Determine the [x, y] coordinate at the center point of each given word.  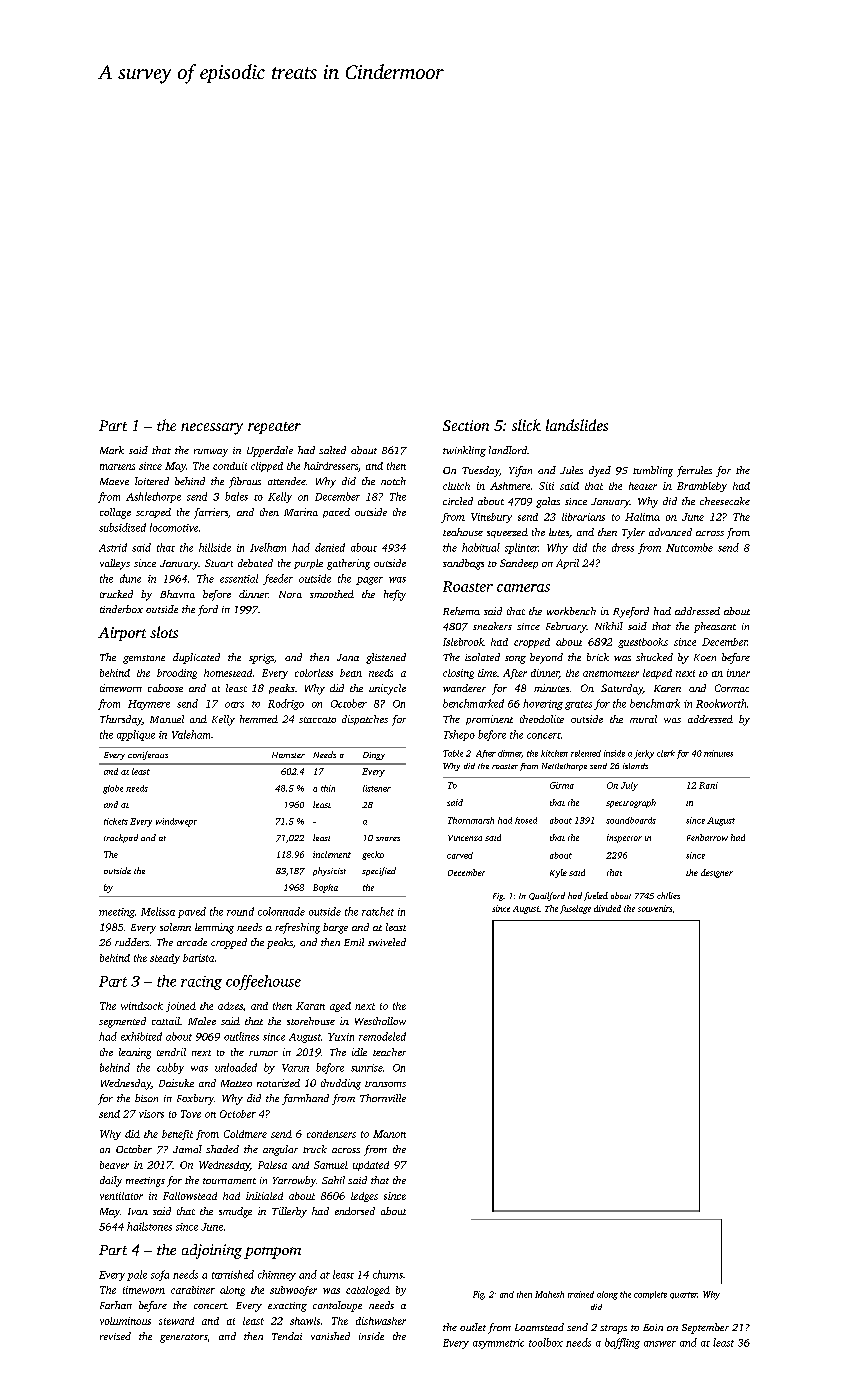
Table [453, 753]
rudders [132, 942]
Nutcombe [689, 547]
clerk [666, 753]
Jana [348, 657]
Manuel [167, 719]
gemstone [144, 659]
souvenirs [655, 908]
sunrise [367, 1068]
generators [183, 1338]
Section [466, 425]
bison [146, 1098]
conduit [230, 466]
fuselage [575, 909]
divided [607, 908]
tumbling [653, 471]
